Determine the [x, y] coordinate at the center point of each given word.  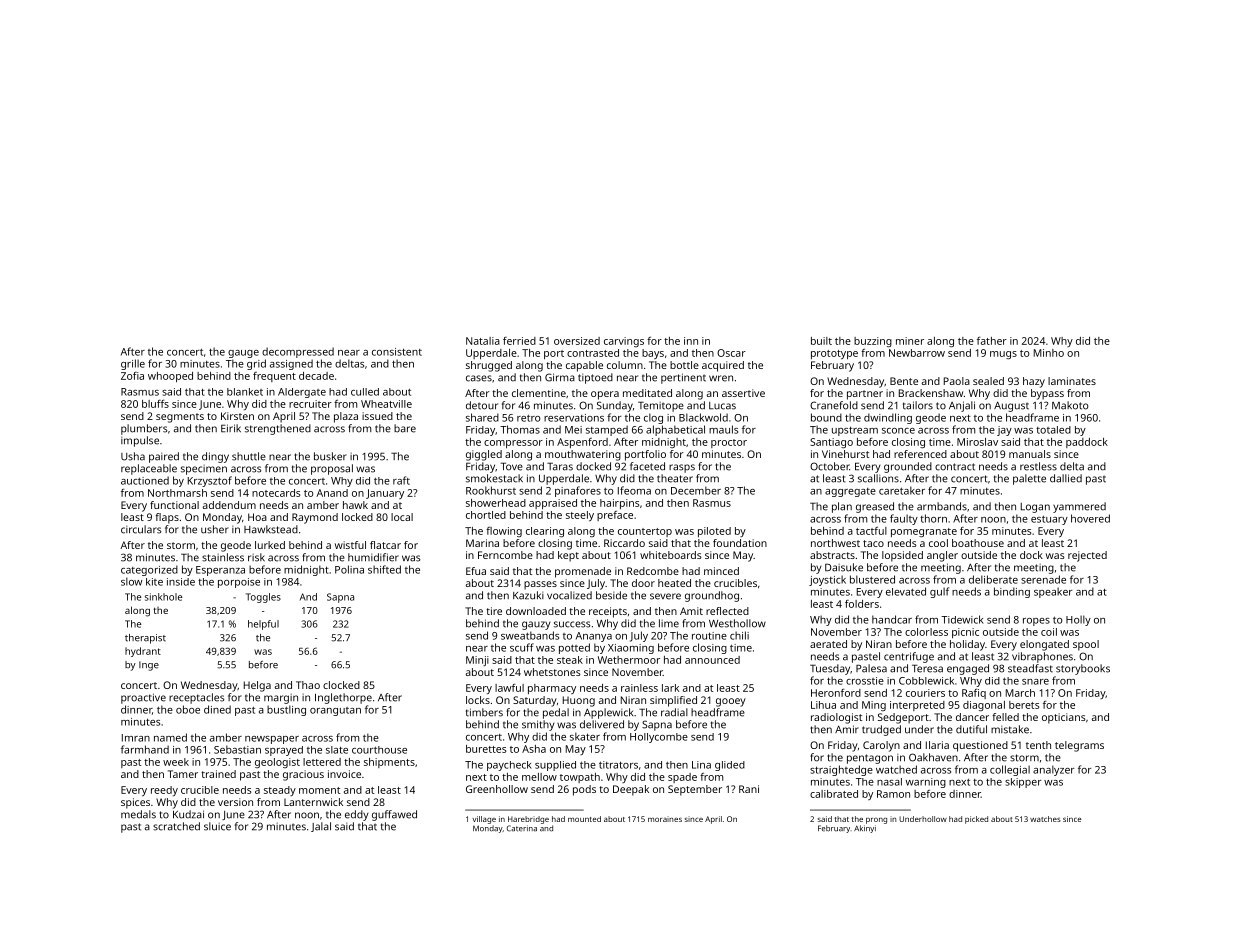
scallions [878, 478]
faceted [647, 466]
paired [164, 457]
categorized [149, 570]
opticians [1064, 718]
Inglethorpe [343, 698]
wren [721, 378]
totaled [1053, 430]
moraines [665, 819]
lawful [509, 688]
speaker [1053, 592]
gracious [303, 775]
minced [721, 571]
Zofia [132, 376]
